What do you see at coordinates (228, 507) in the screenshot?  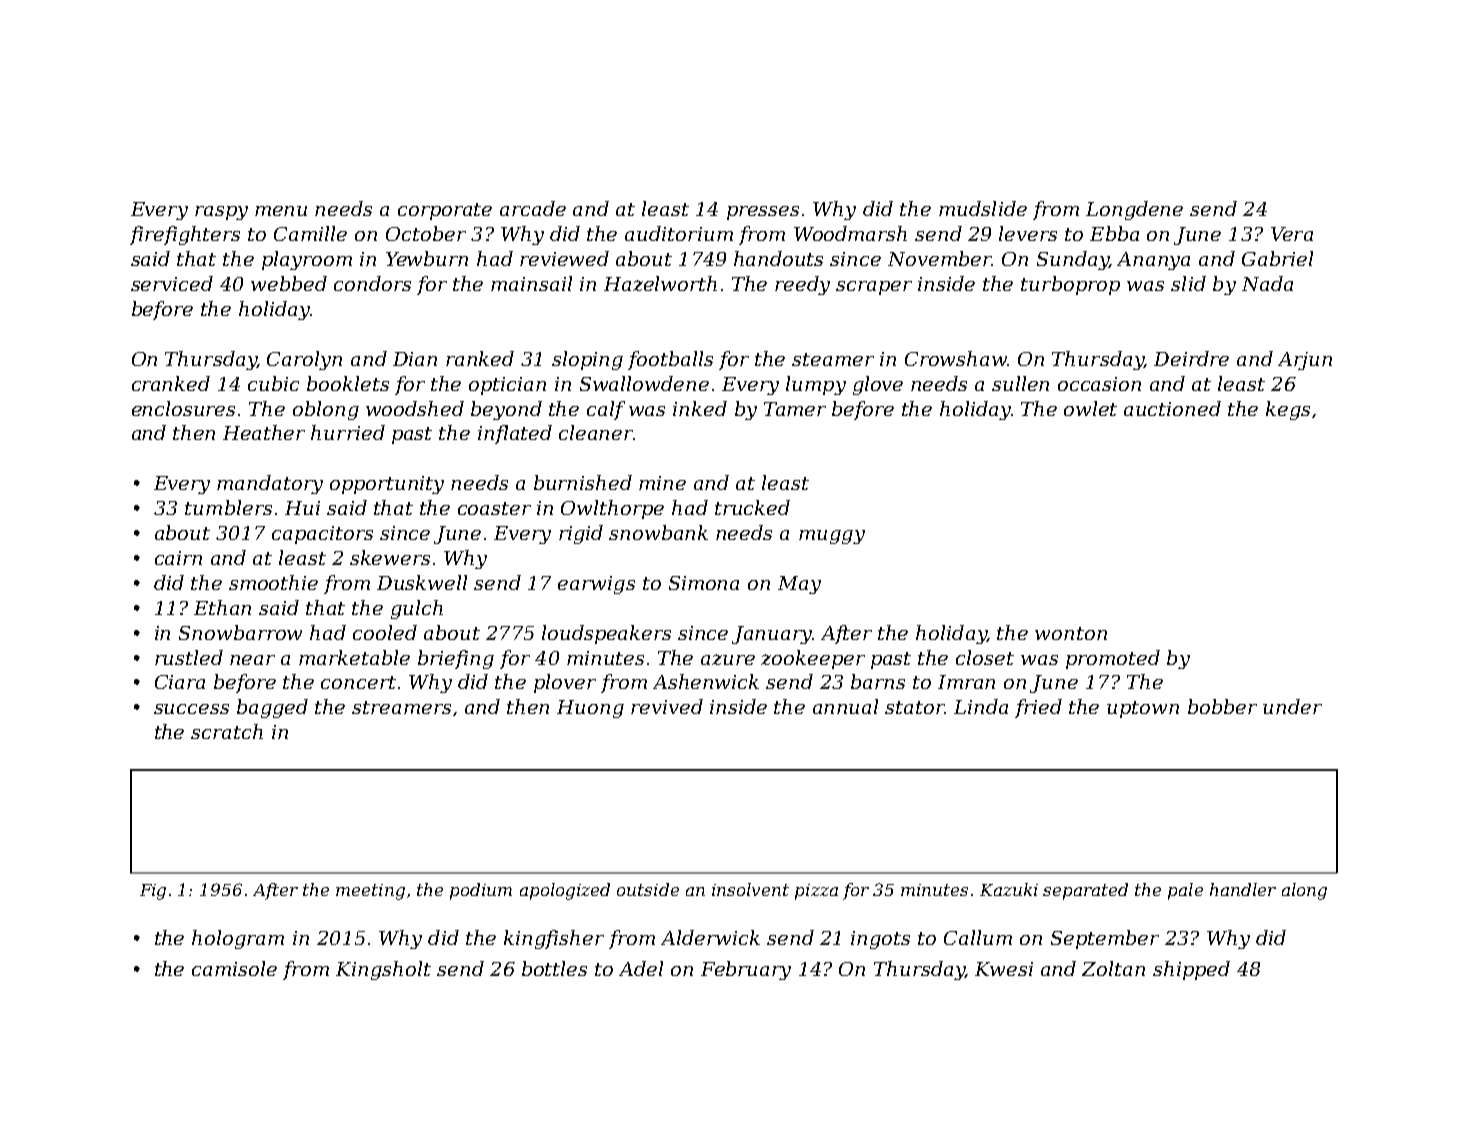 I see `tumblers` at bounding box center [228, 507].
